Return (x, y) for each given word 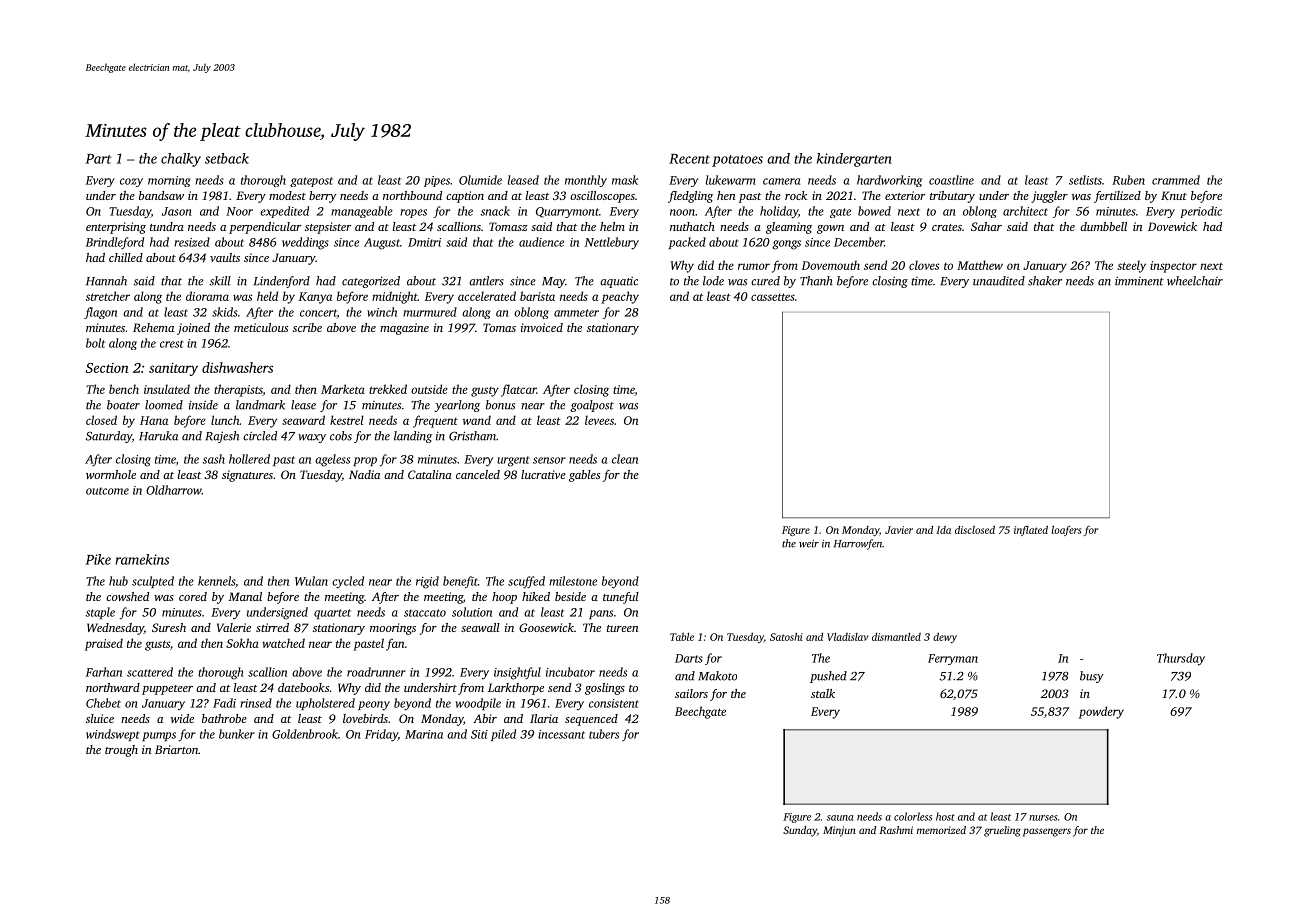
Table (682, 637)
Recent (689, 159)
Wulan (311, 581)
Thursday (1181, 659)
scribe (307, 327)
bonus (500, 405)
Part (98, 159)
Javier (899, 530)
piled (503, 735)
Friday (381, 735)
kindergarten (854, 160)
